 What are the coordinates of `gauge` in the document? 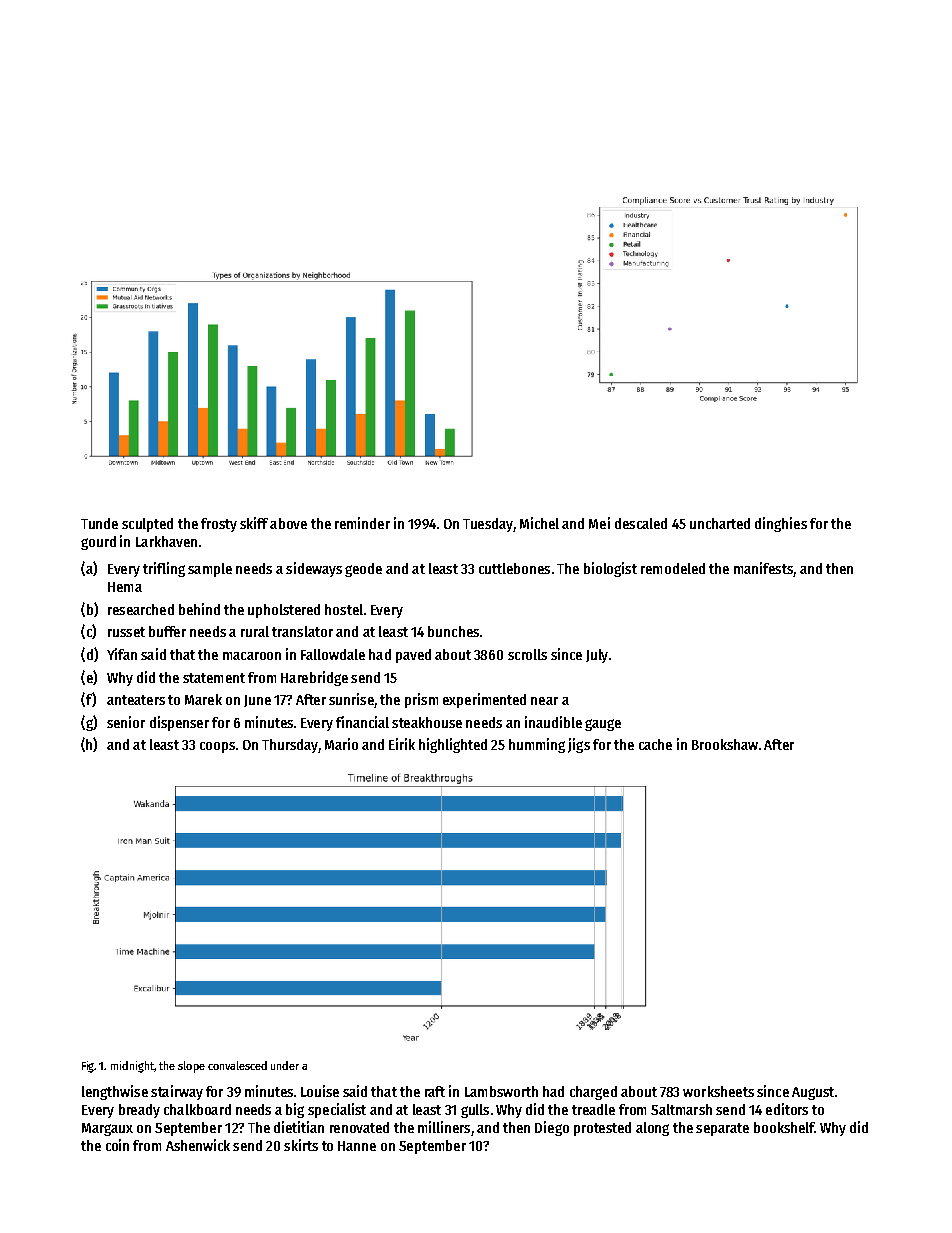 It's located at (603, 725).
